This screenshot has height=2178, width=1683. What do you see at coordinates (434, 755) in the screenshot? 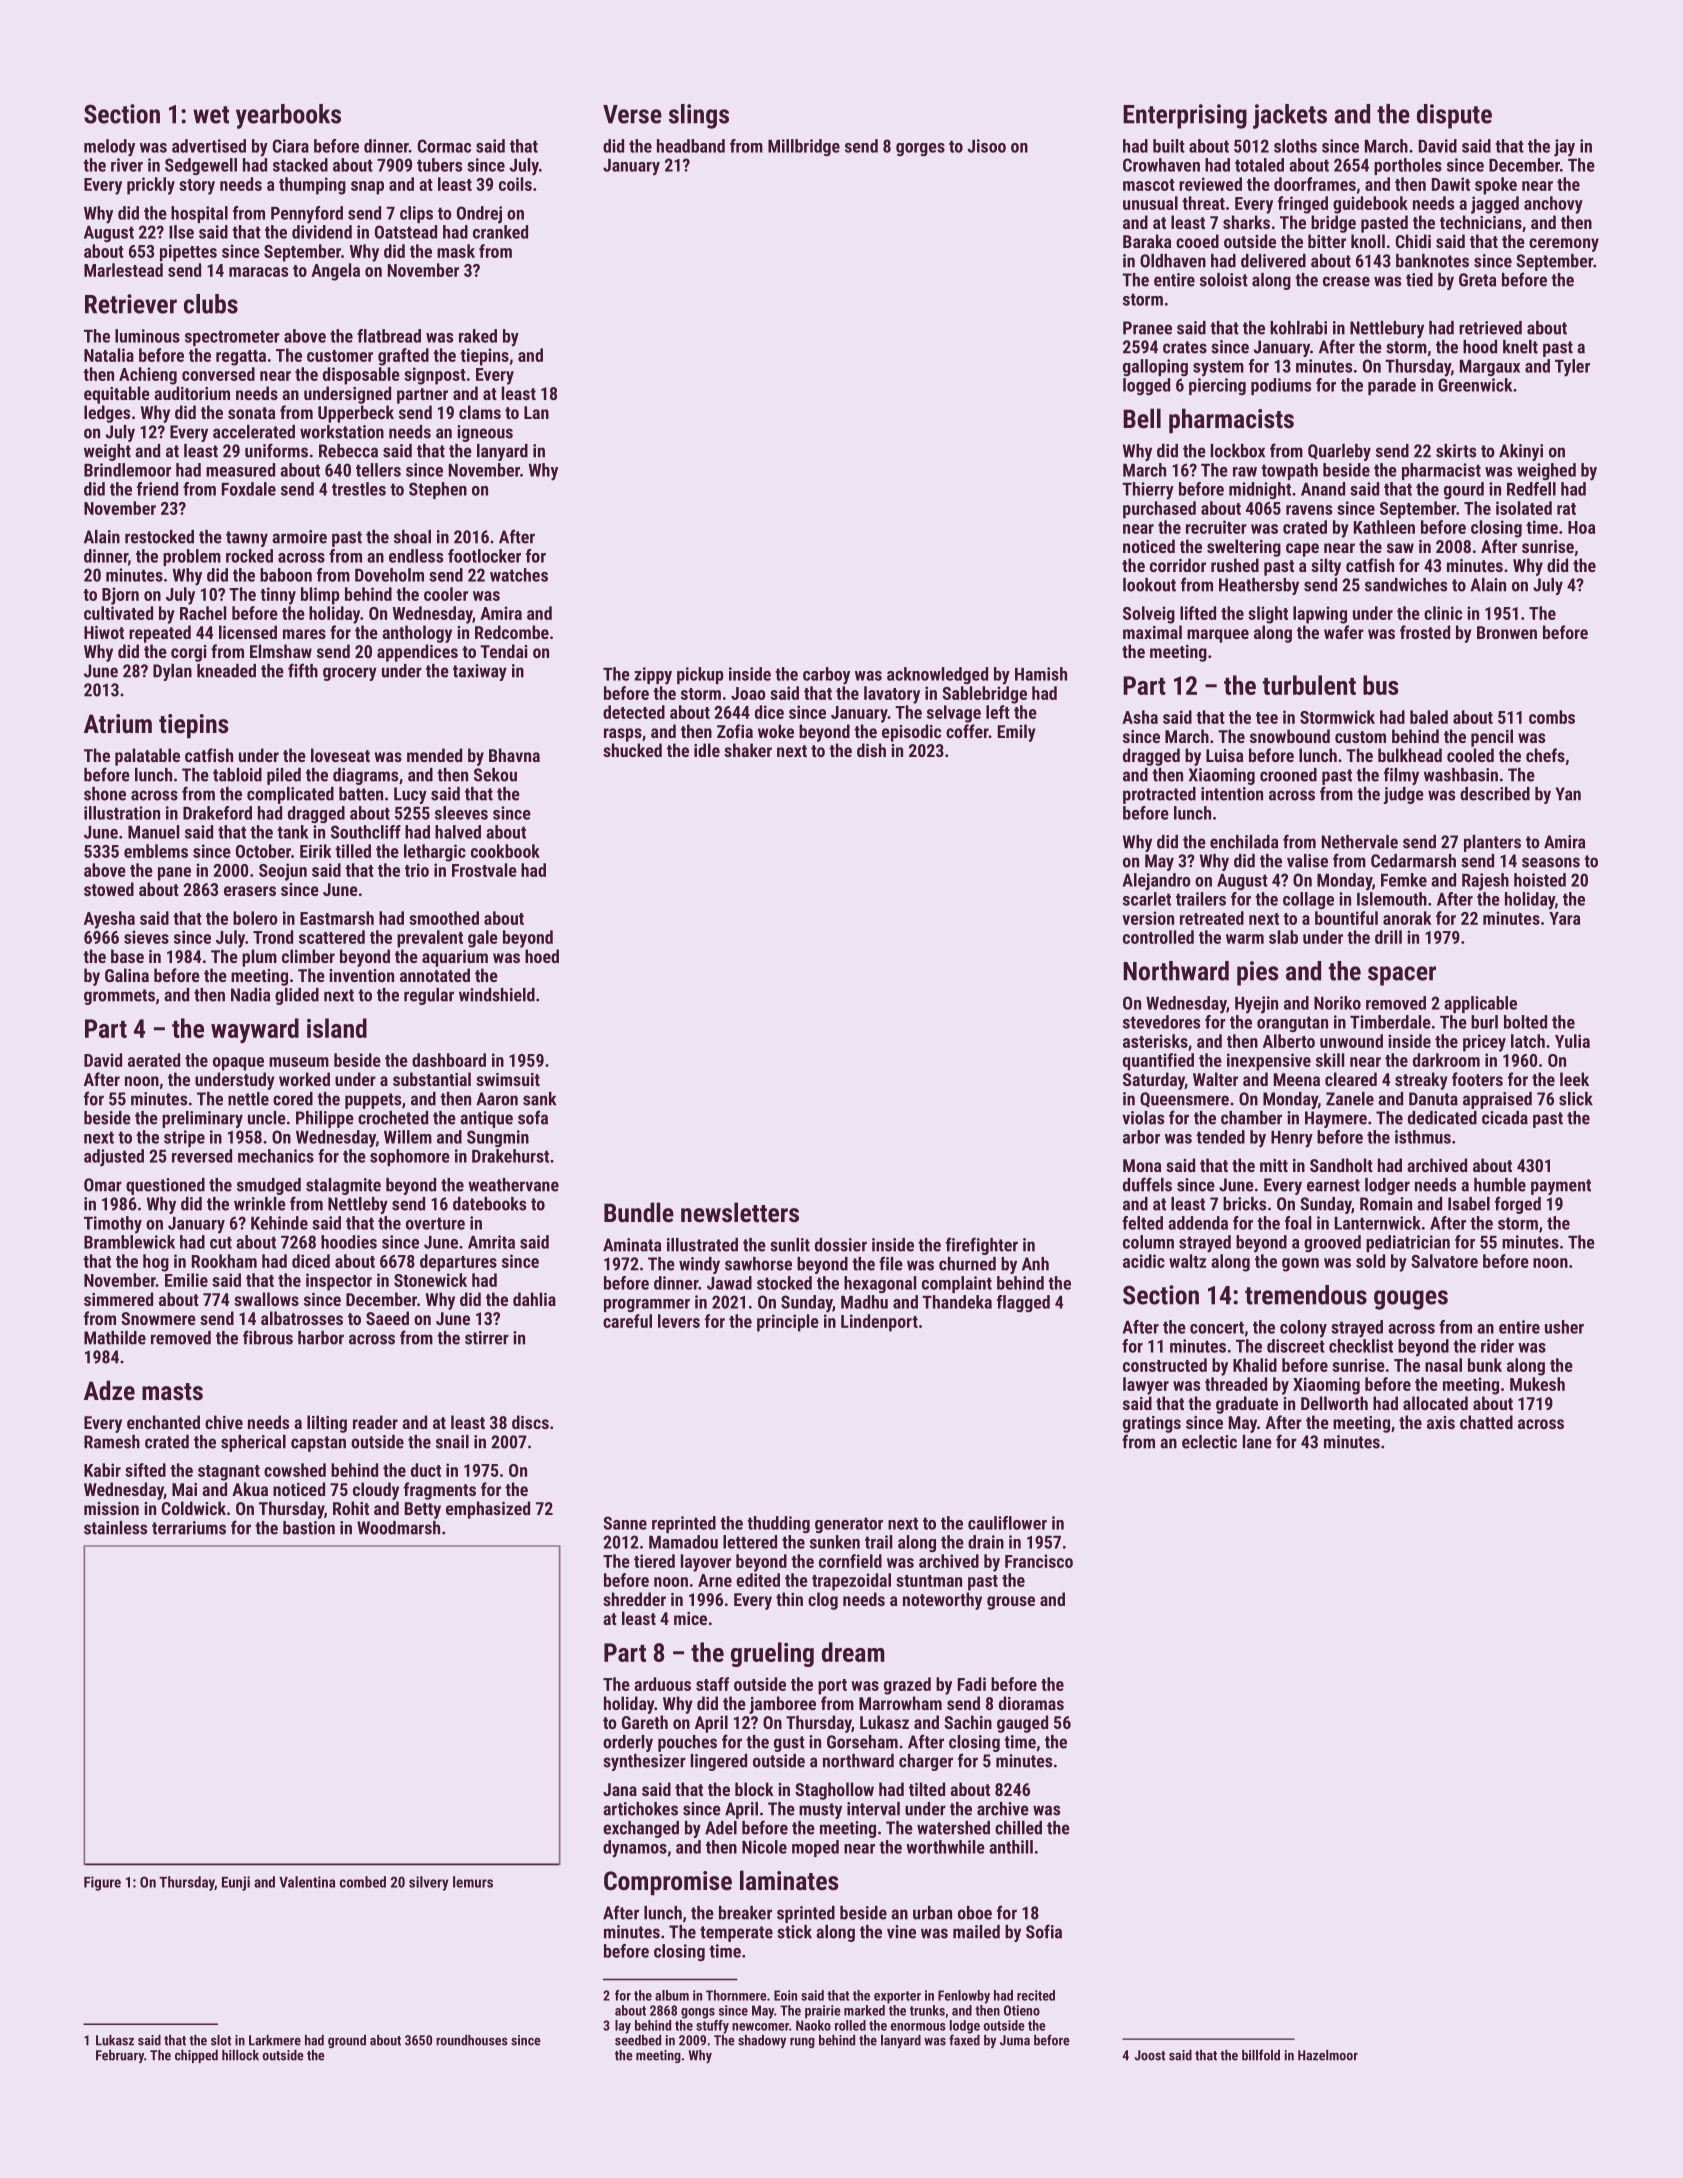
I see `mended` at bounding box center [434, 755].
